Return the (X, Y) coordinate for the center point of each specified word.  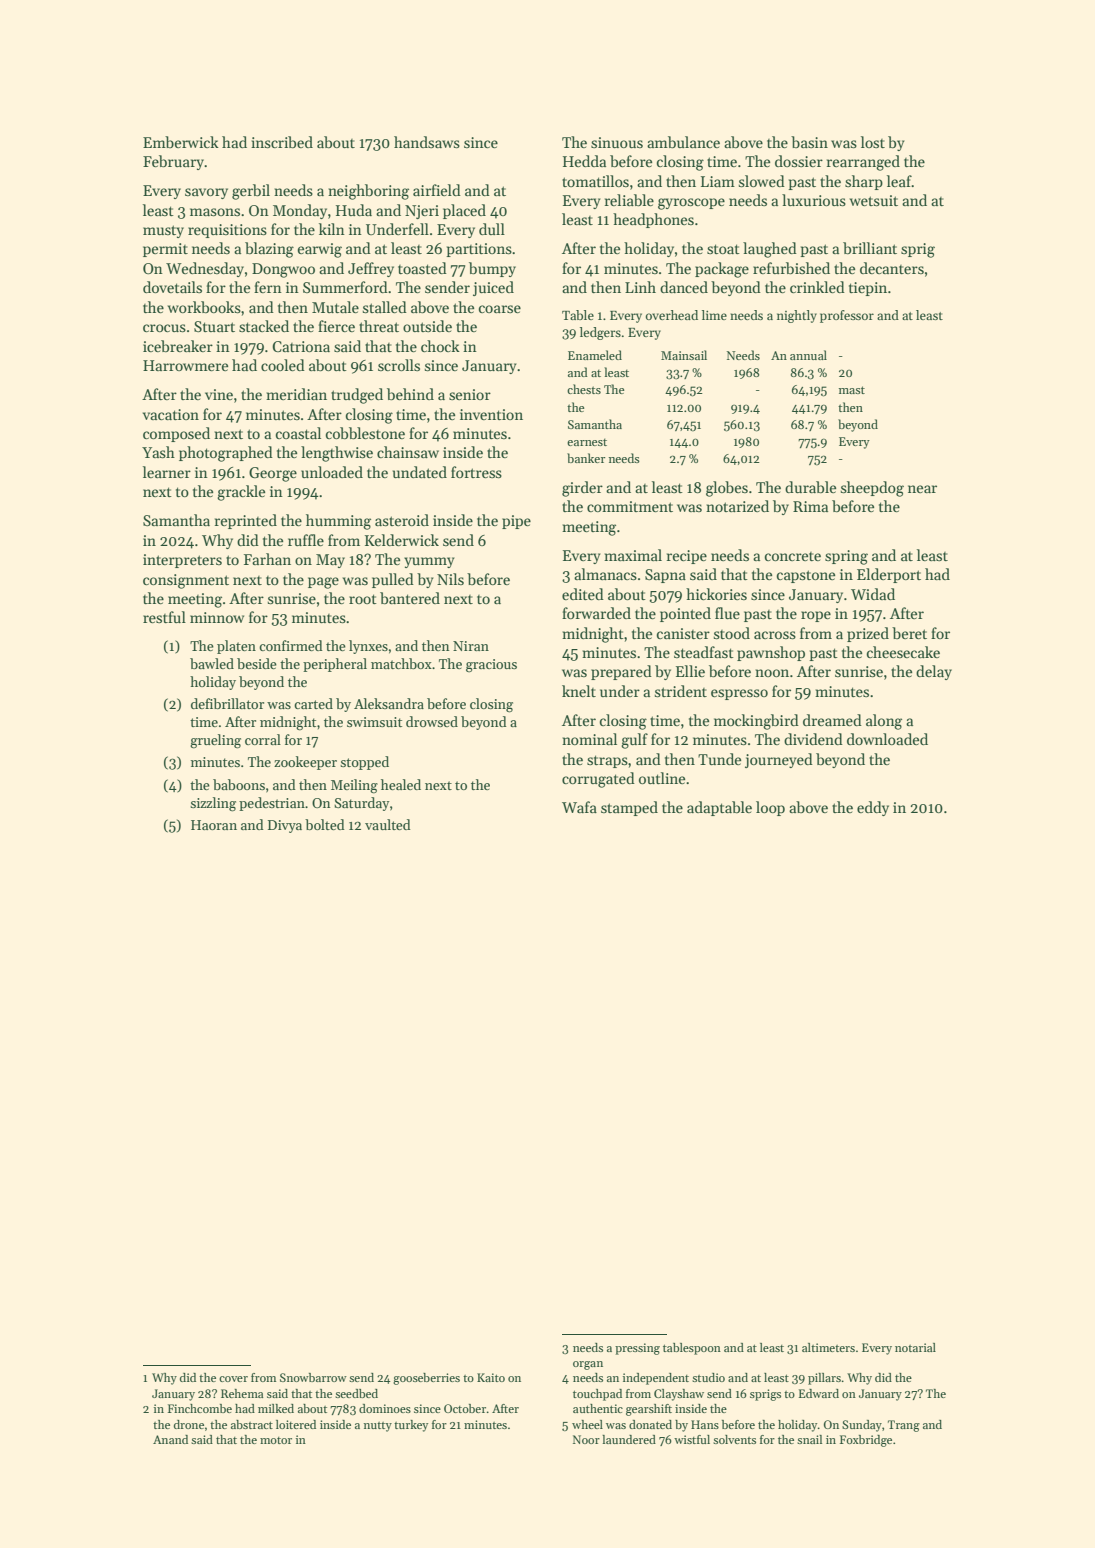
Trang (904, 1426)
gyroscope (691, 204)
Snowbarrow (313, 1377)
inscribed (282, 142)
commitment (630, 506)
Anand (170, 1439)
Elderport (889, 575)
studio (708, 1377)
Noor (586, 1439)
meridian (296, 394)
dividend (813, 739)
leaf (899, 181)
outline (662, 778)
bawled (212, 663)
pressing (637, 1349)
